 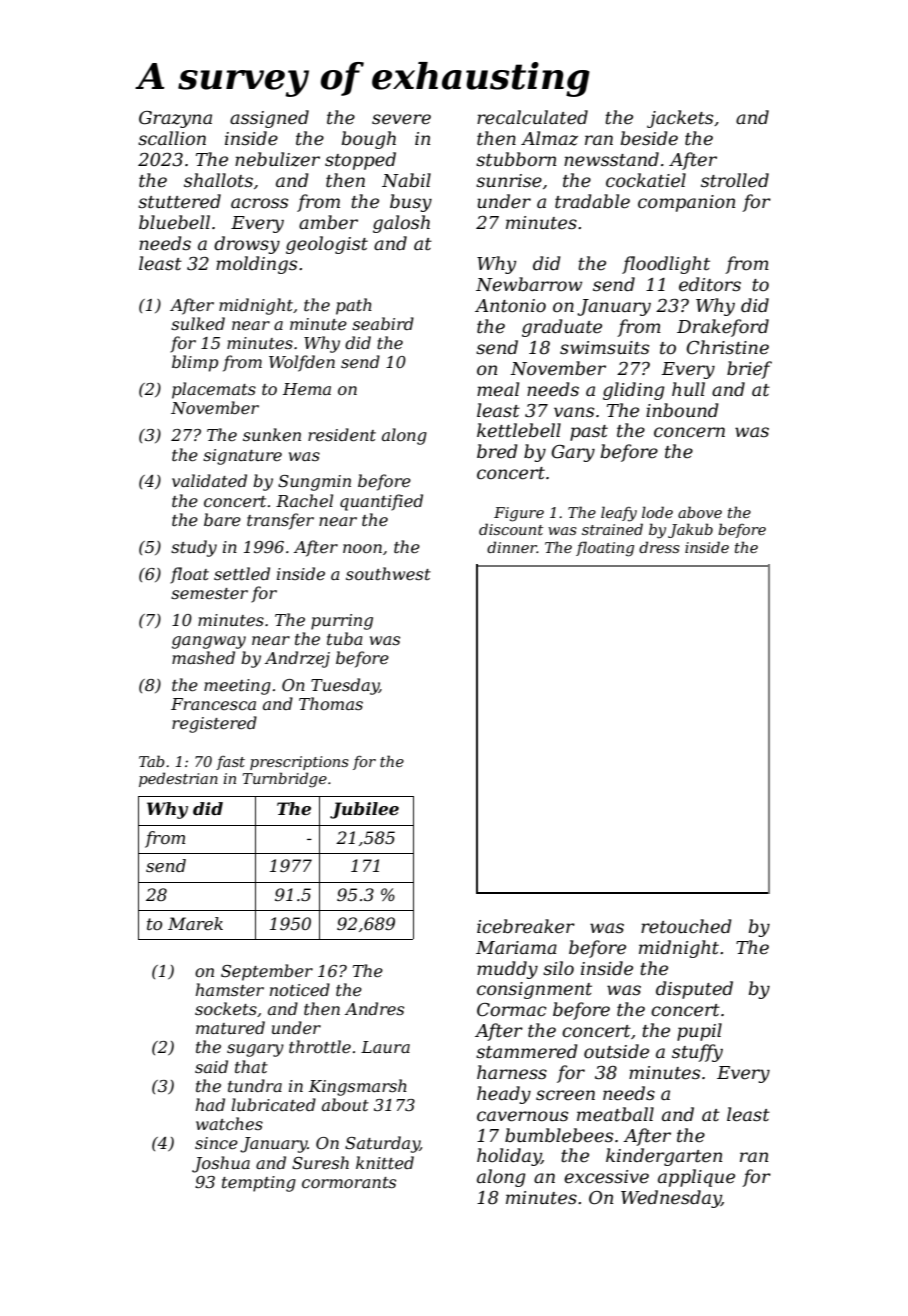 I want to click on bred, so click(x=497, y=451).
